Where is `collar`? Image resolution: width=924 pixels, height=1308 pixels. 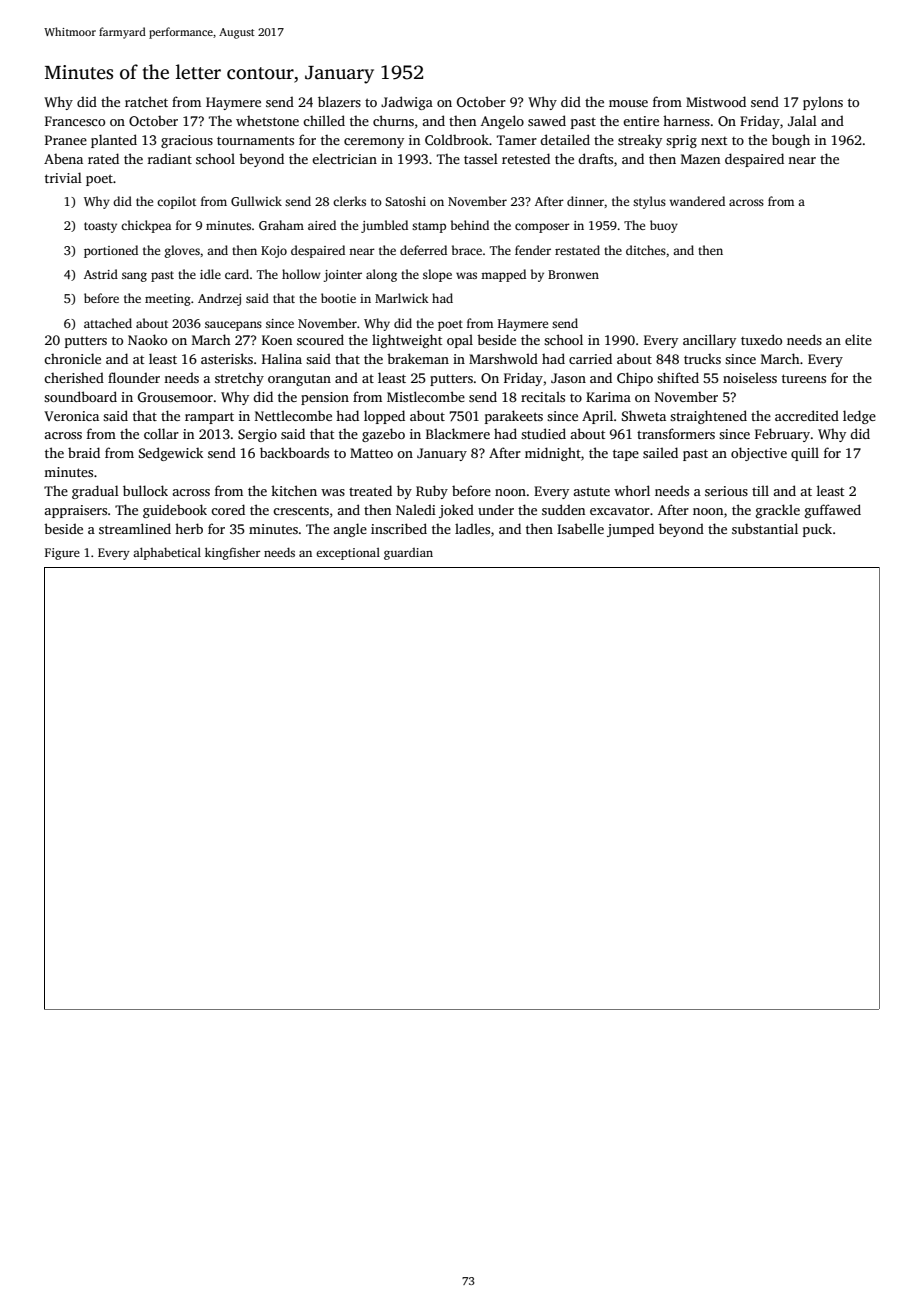
collar is located at coordinates (161, 433).
